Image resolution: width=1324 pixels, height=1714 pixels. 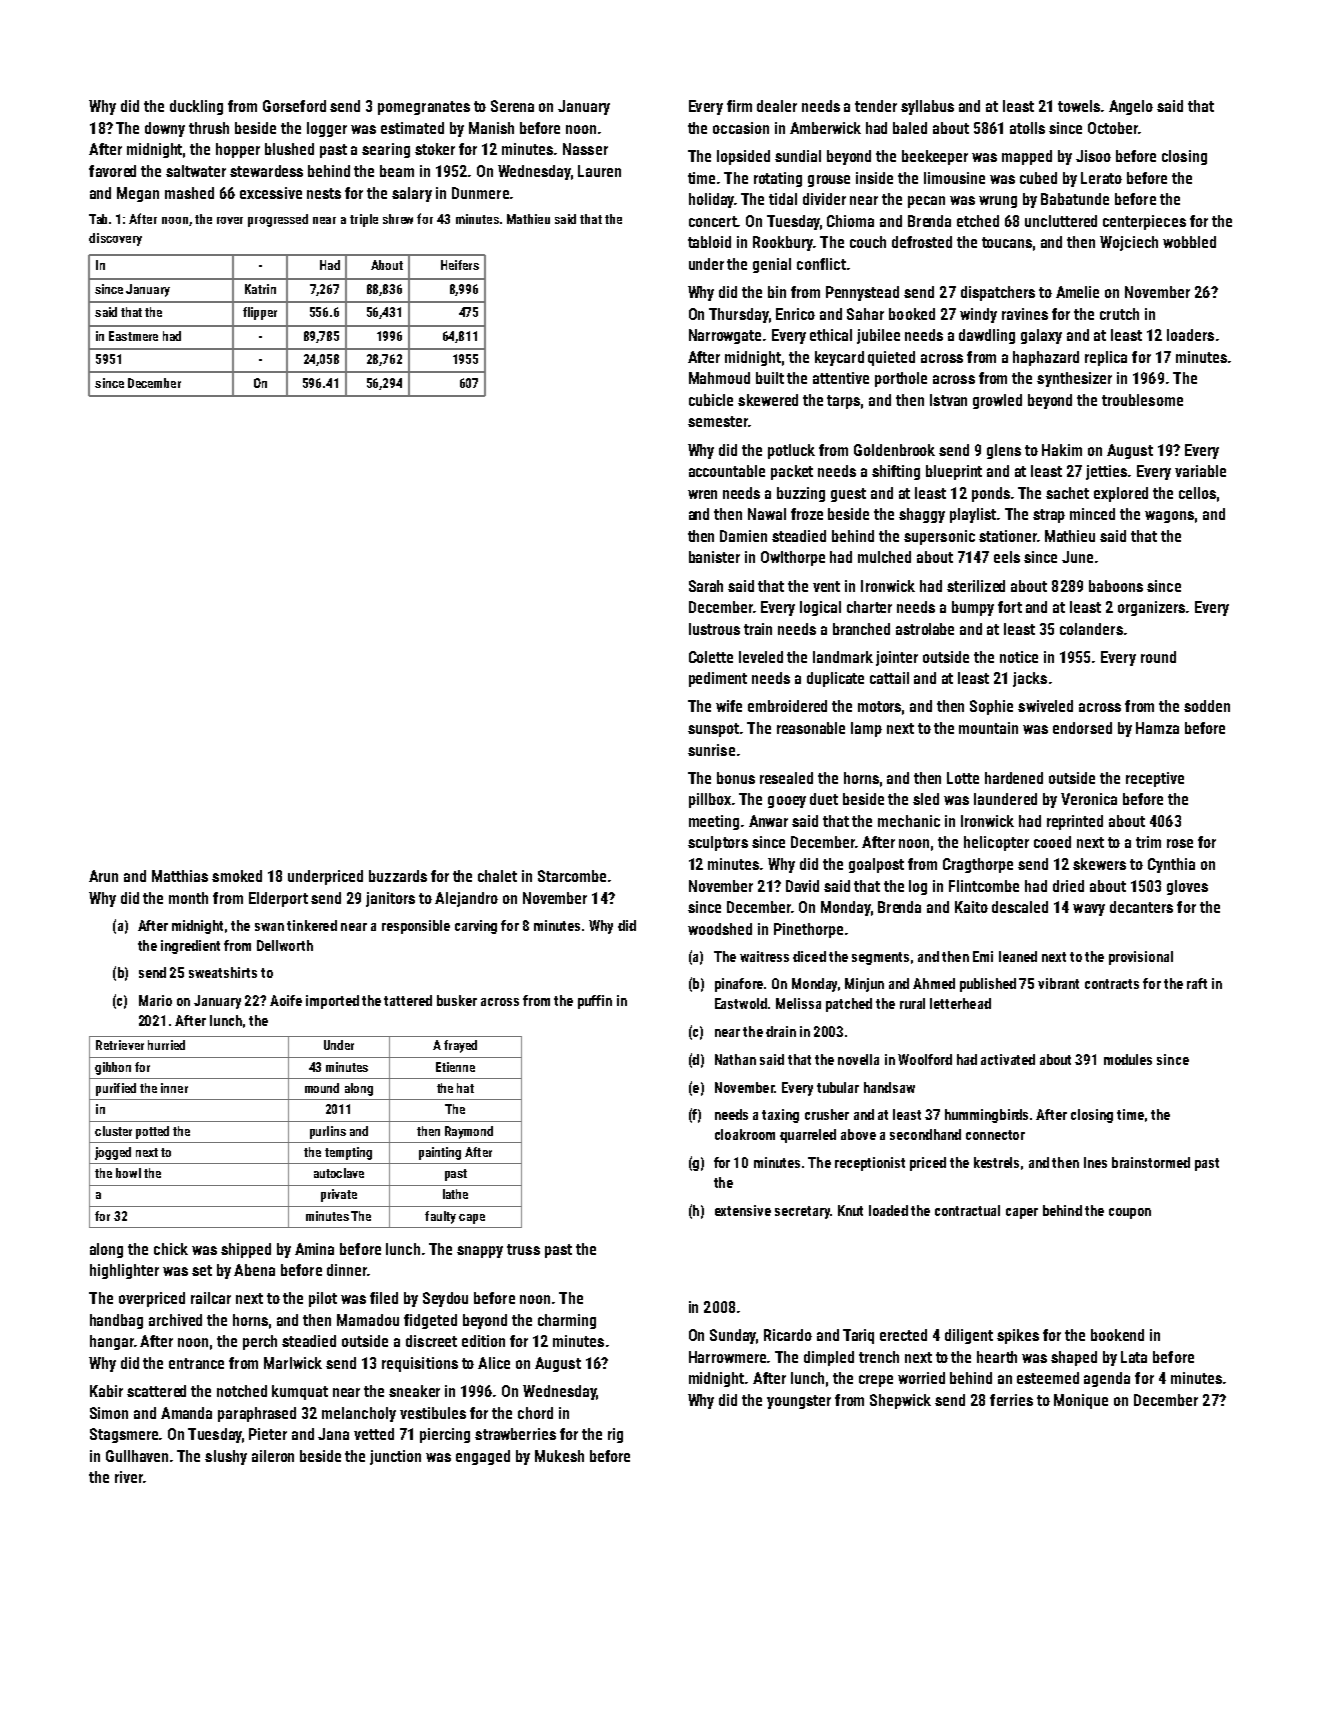 I want to click on banister, so click(x=714, y=557).
